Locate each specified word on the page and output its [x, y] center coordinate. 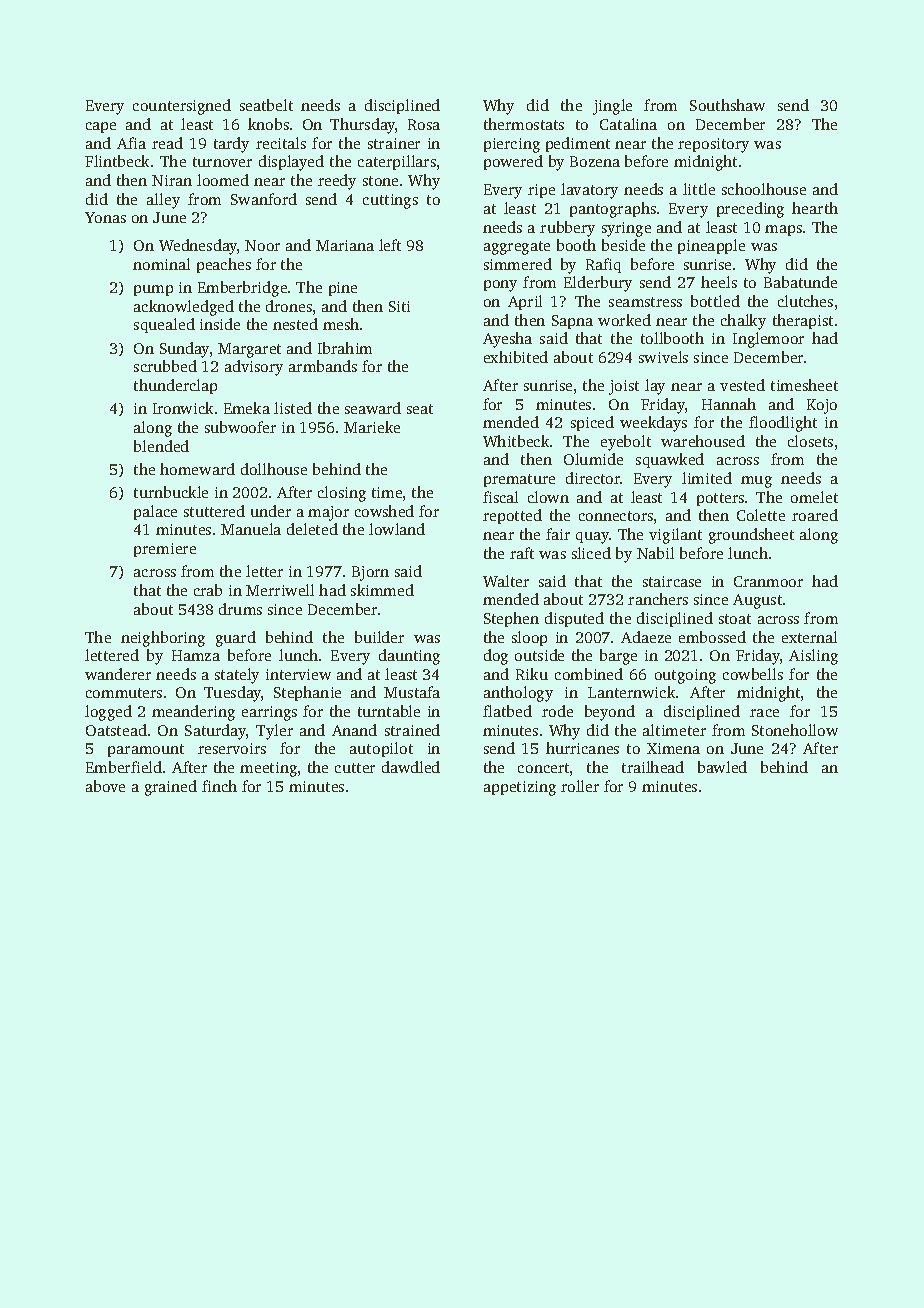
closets [810, 441]
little [699, 189]
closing [342, 494]
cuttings [390, 201]
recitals [281, 143]
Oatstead [116, 730]
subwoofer [240, 427]
